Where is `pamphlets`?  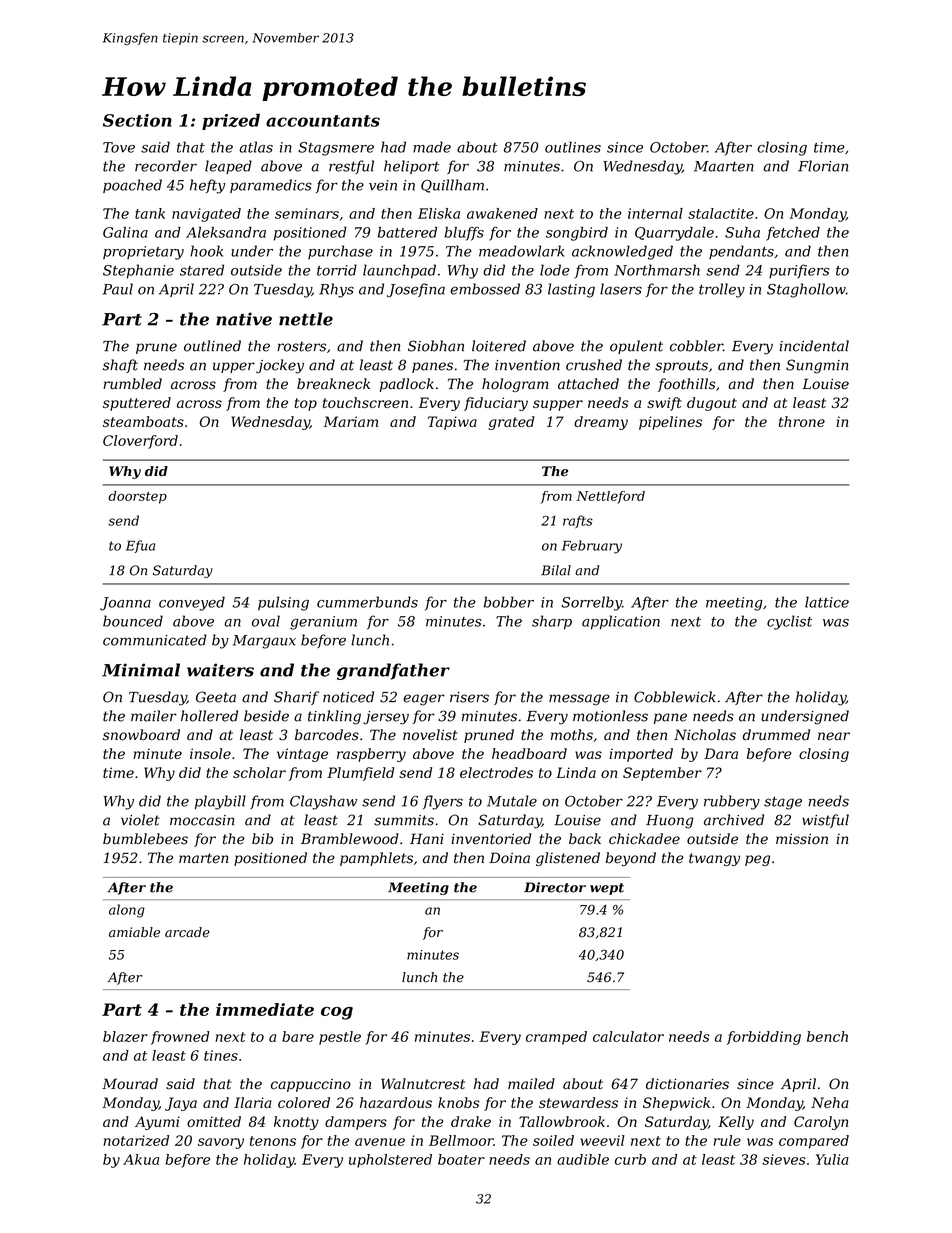 pamphlets is located at coordinates (376, 859).
